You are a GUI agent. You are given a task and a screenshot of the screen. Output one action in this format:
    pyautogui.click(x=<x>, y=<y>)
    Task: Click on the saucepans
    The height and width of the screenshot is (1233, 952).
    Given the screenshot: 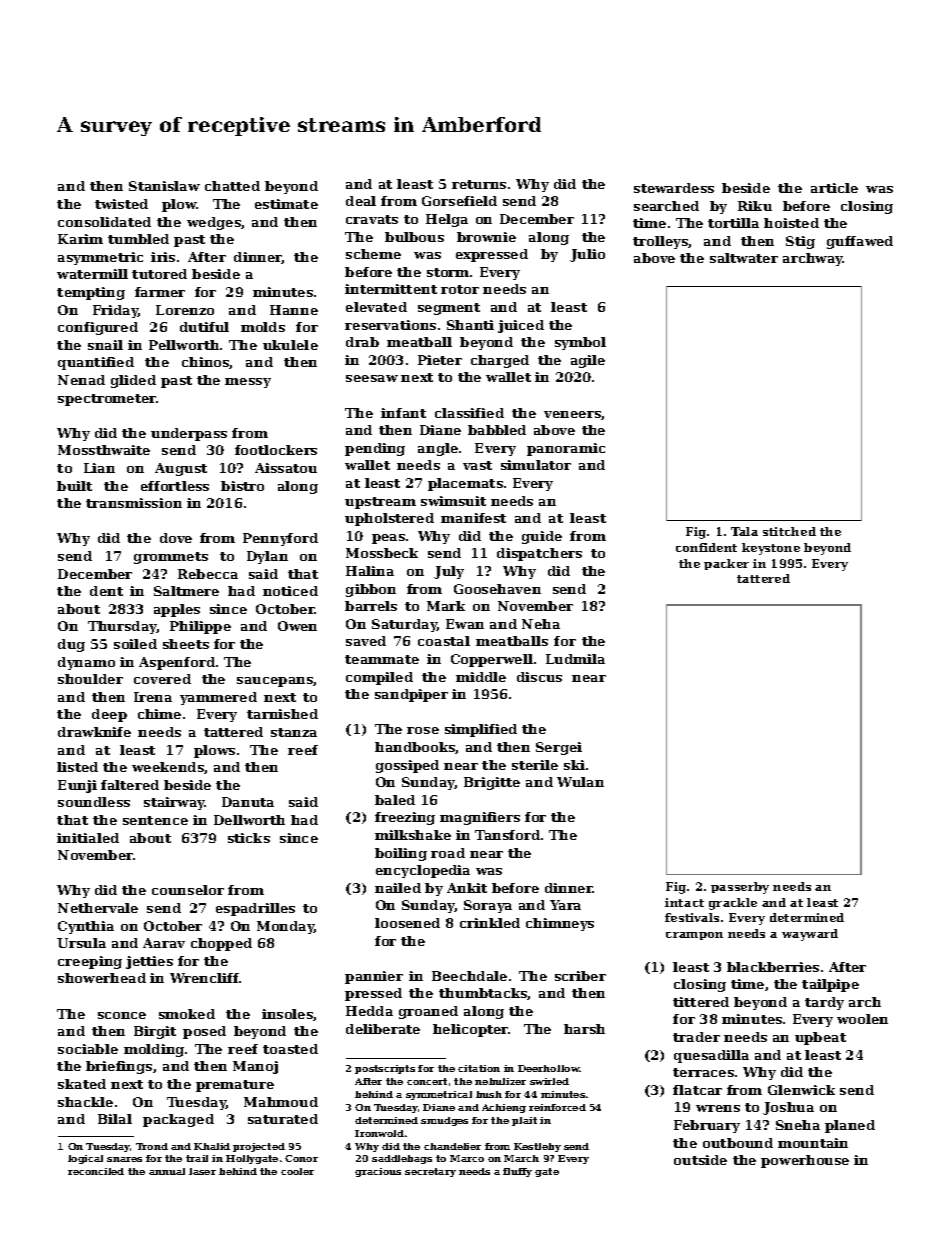 What is the action you would take?
    pyautogui.click(x=275, y=682)
